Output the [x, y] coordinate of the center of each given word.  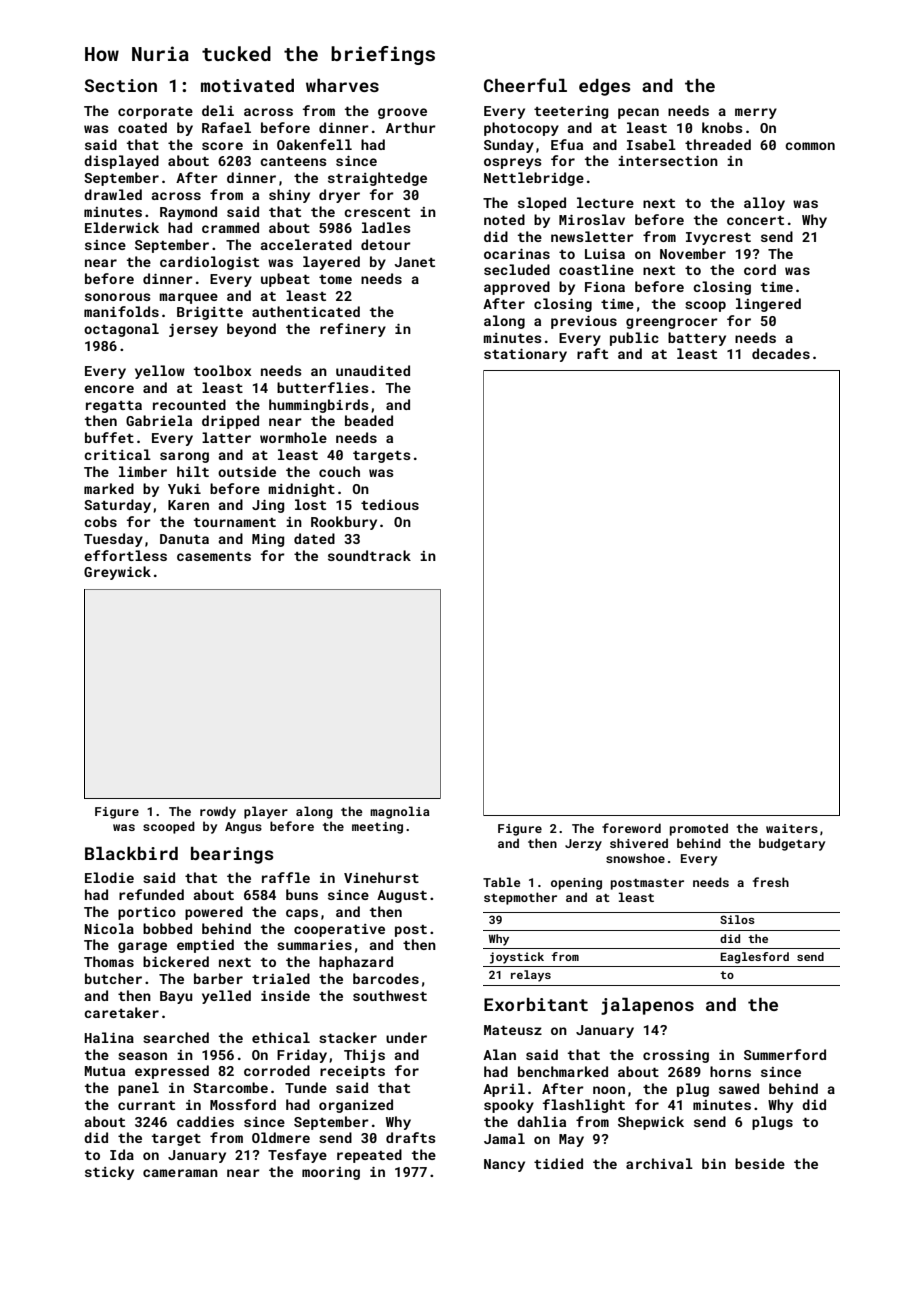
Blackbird [131, 853]
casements [214, 556]
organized [356, 1106]
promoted [699, 829]
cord [760, 269]
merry [756, 113]
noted [504, 219]
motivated [247, 85]
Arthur [411, 127]
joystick [517, 958]
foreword [631, 828]
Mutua [105, 1071]
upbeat [285, 280]
